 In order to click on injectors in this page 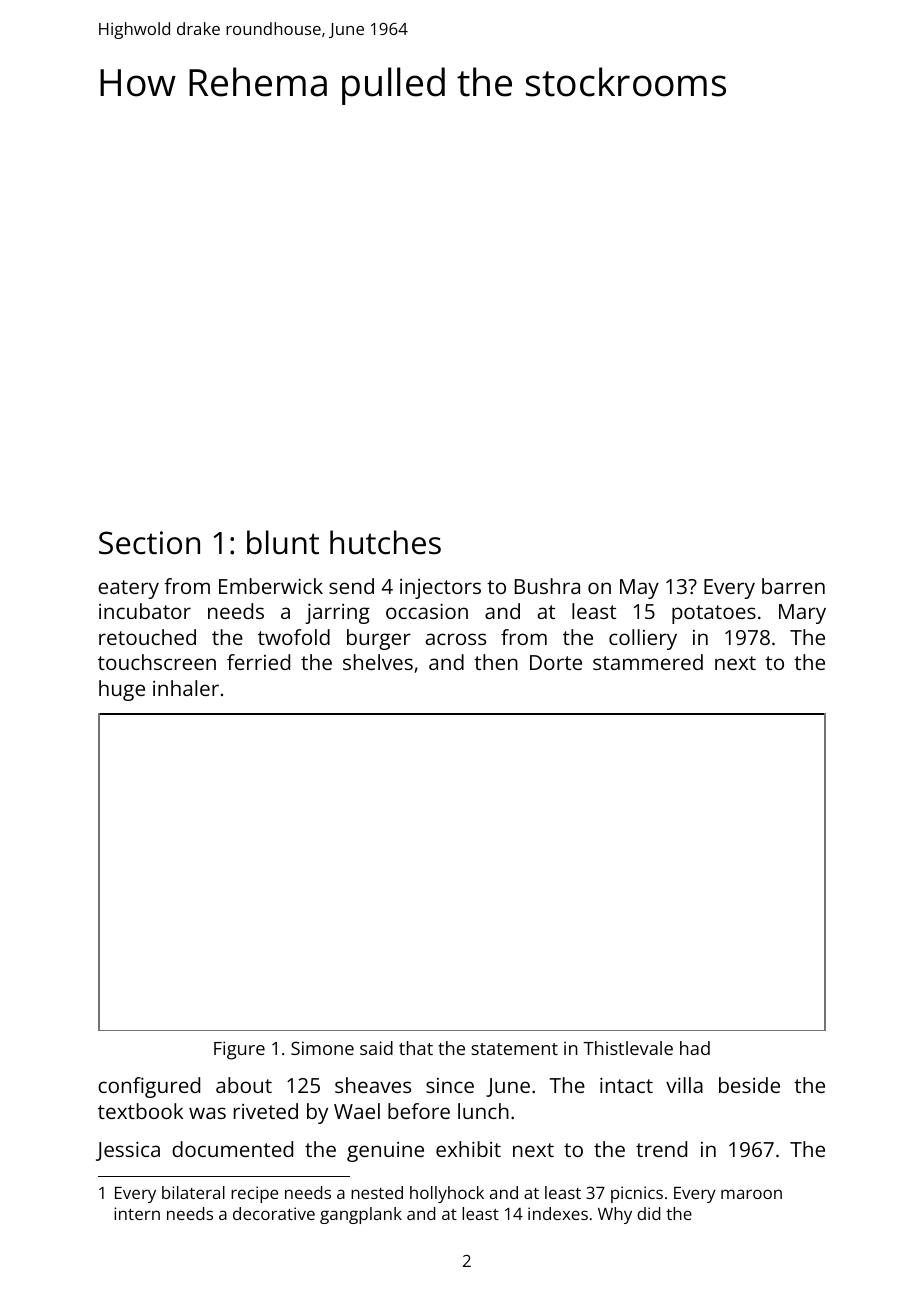, I will do `click(440, 589)`.
